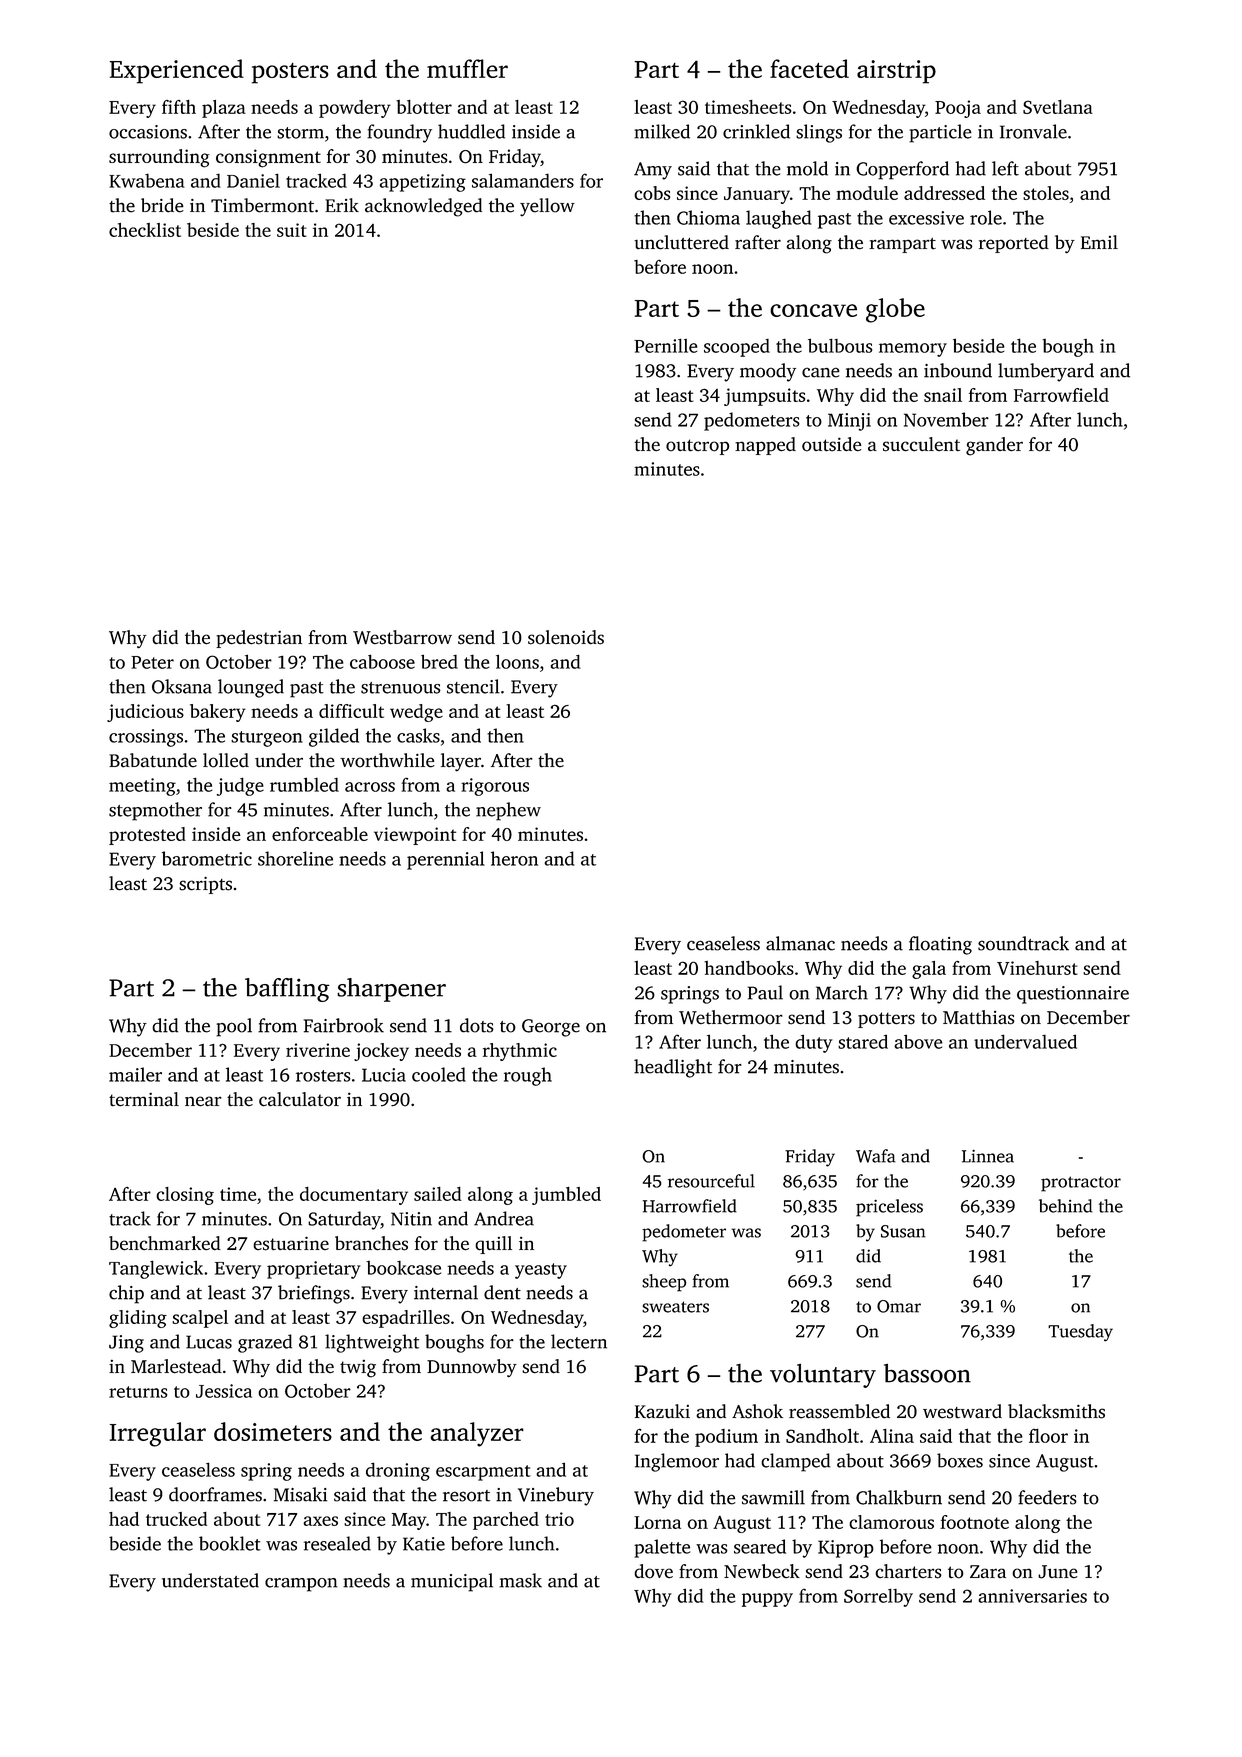  Describe the element at coordinates (566, 637) in the screenshot. I see `solenoids` at that location.
